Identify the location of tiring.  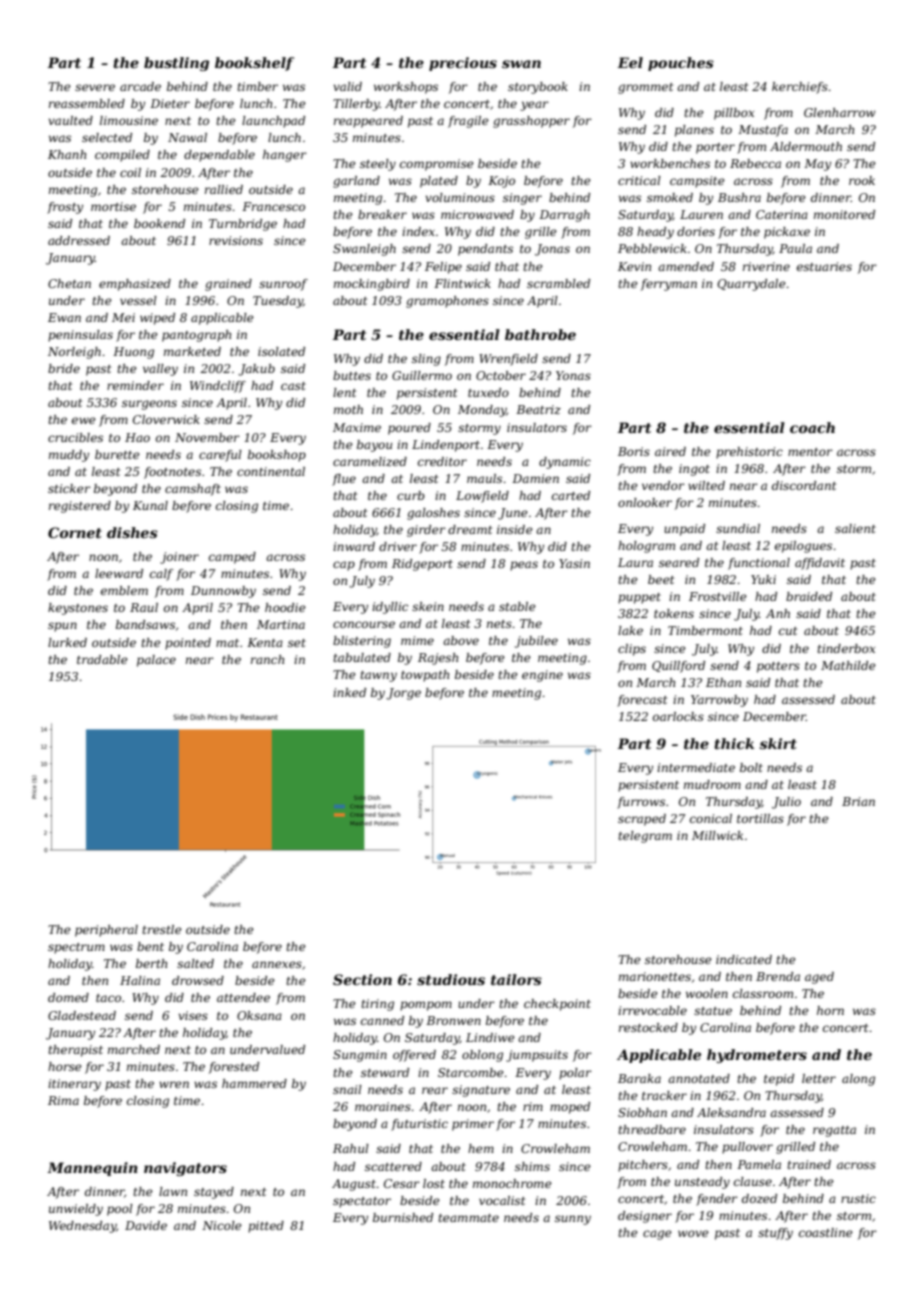
(377, 1005).
